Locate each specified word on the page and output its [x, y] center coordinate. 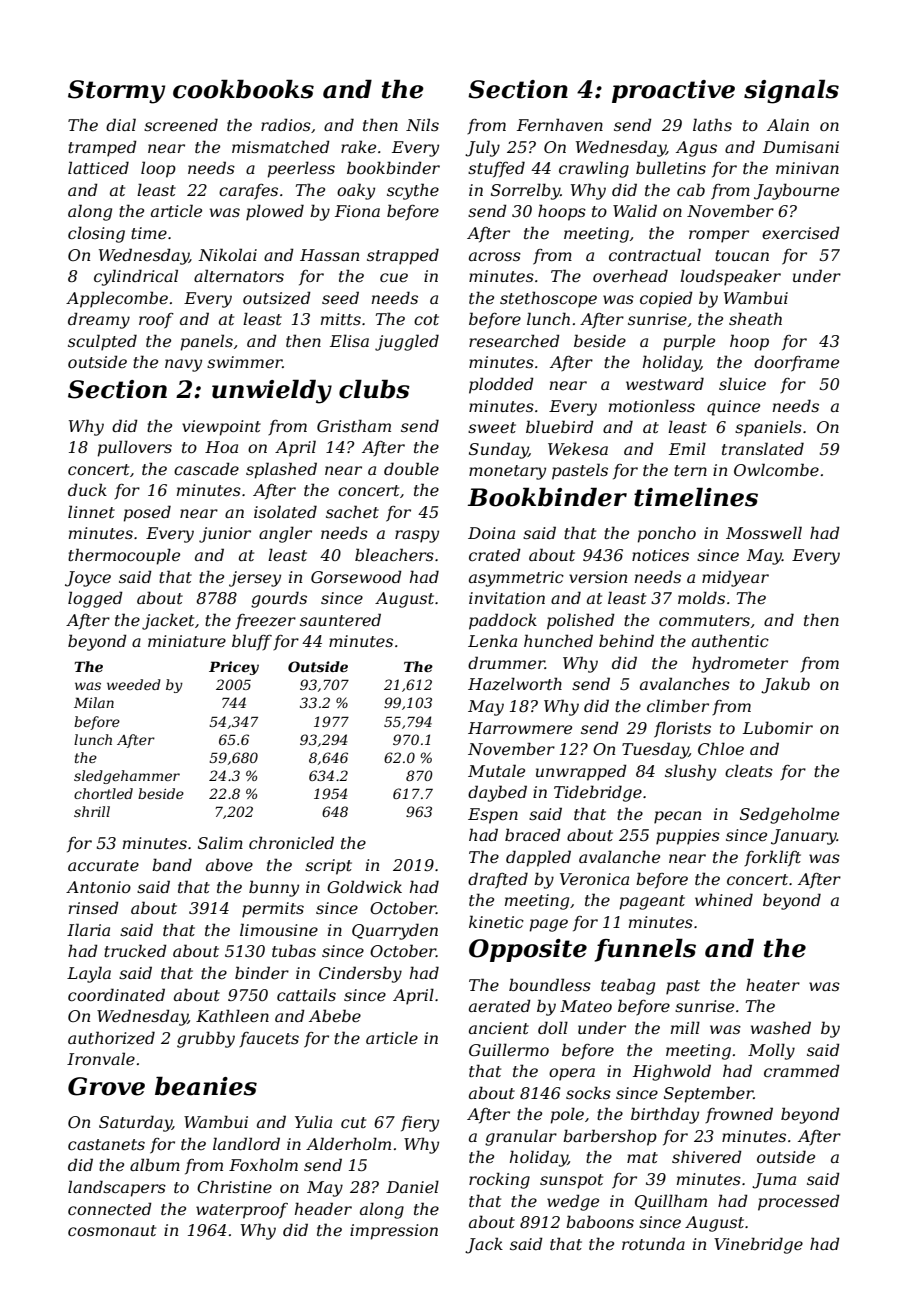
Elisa [349, 340]
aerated [500, 1005]
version [598, 577]
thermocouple [124, 556]
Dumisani [801, 147]
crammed [802, 1070]
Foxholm [263, 1164]
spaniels [768, 428]
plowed [275, 212]
